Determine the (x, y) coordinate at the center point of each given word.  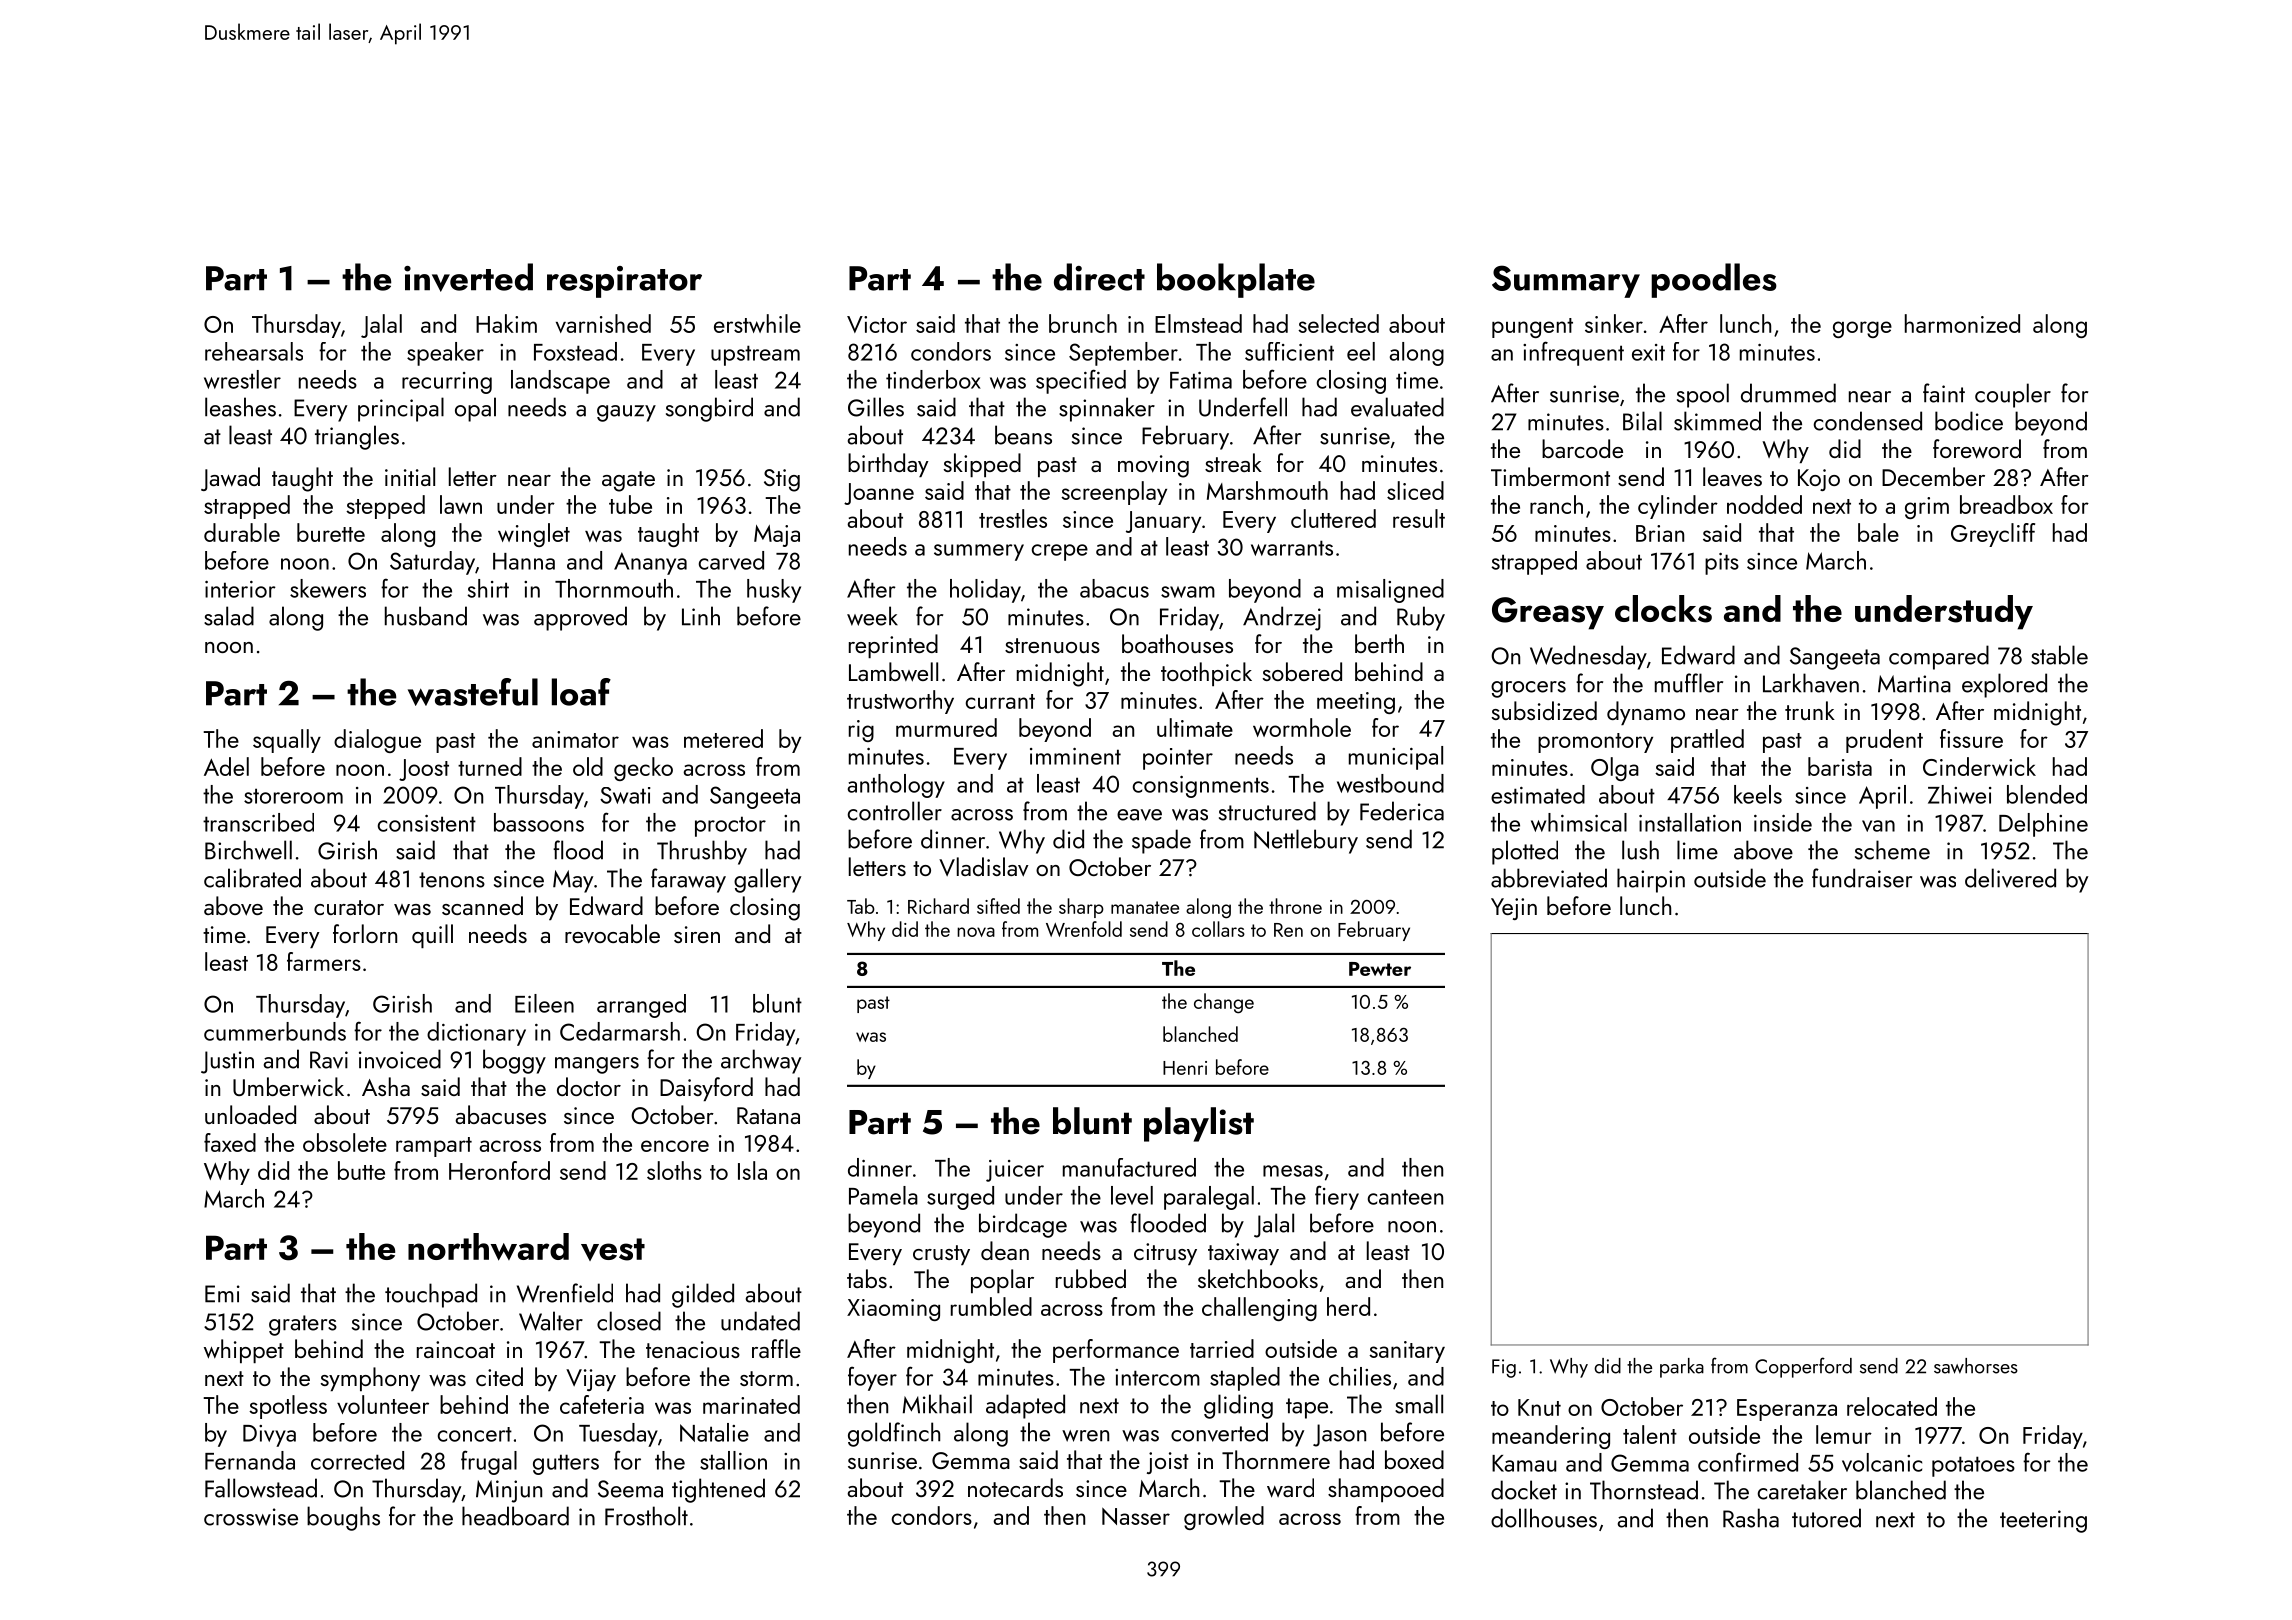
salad (229, 616)
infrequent (1573, 353)
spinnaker (1107, 409)
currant (1000, 701)
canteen (1405, 1197)
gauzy (626, 413)
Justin (227, 1062)
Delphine (2043, 825)
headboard (515, 1516)
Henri (1185, 1068)
